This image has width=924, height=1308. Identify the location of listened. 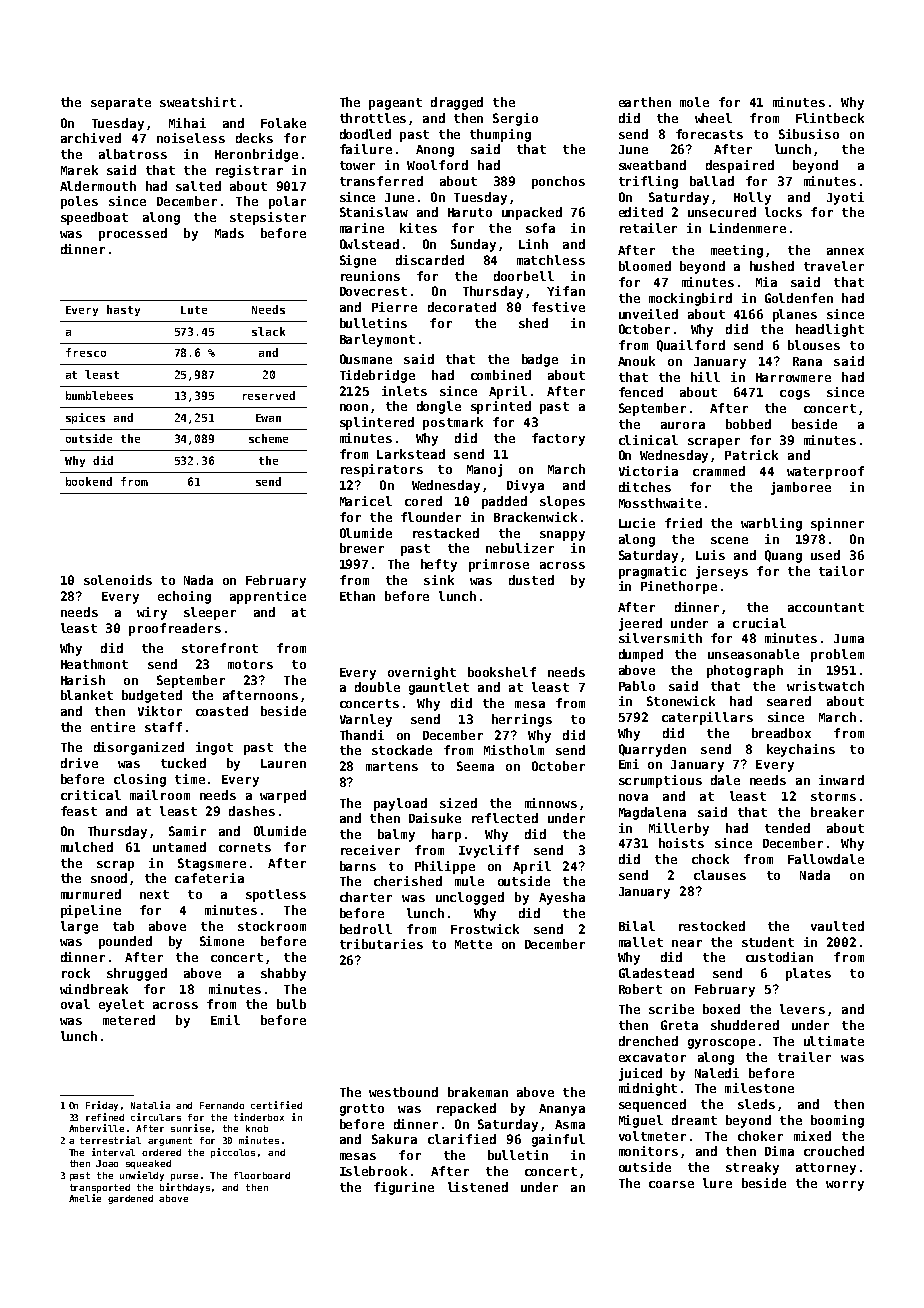
(478, 1187).
